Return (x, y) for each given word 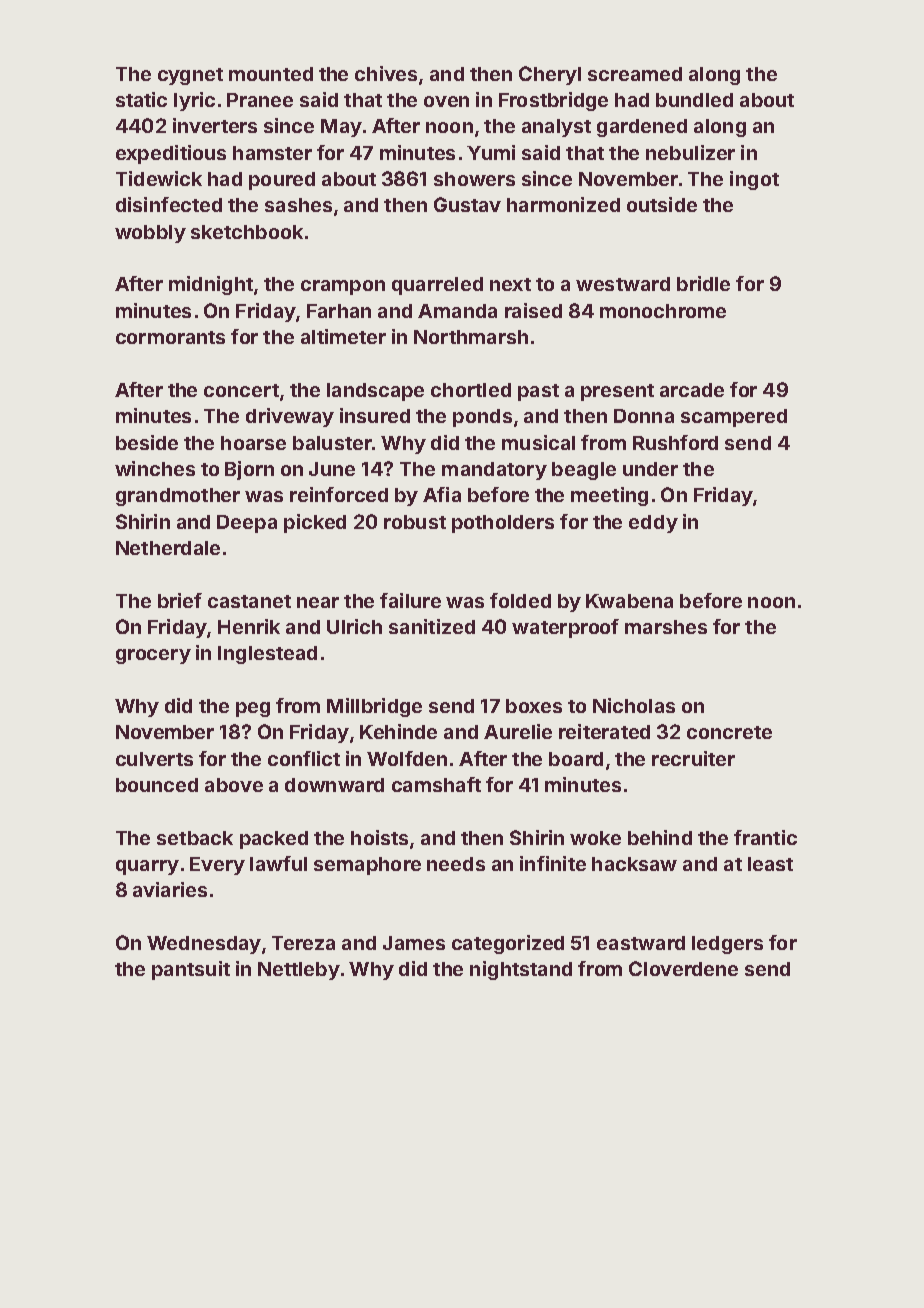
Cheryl (550, 75)
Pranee (260, 100)
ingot (754, 180)
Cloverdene (683, 968)
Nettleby (299, 971)
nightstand (521, 970)
